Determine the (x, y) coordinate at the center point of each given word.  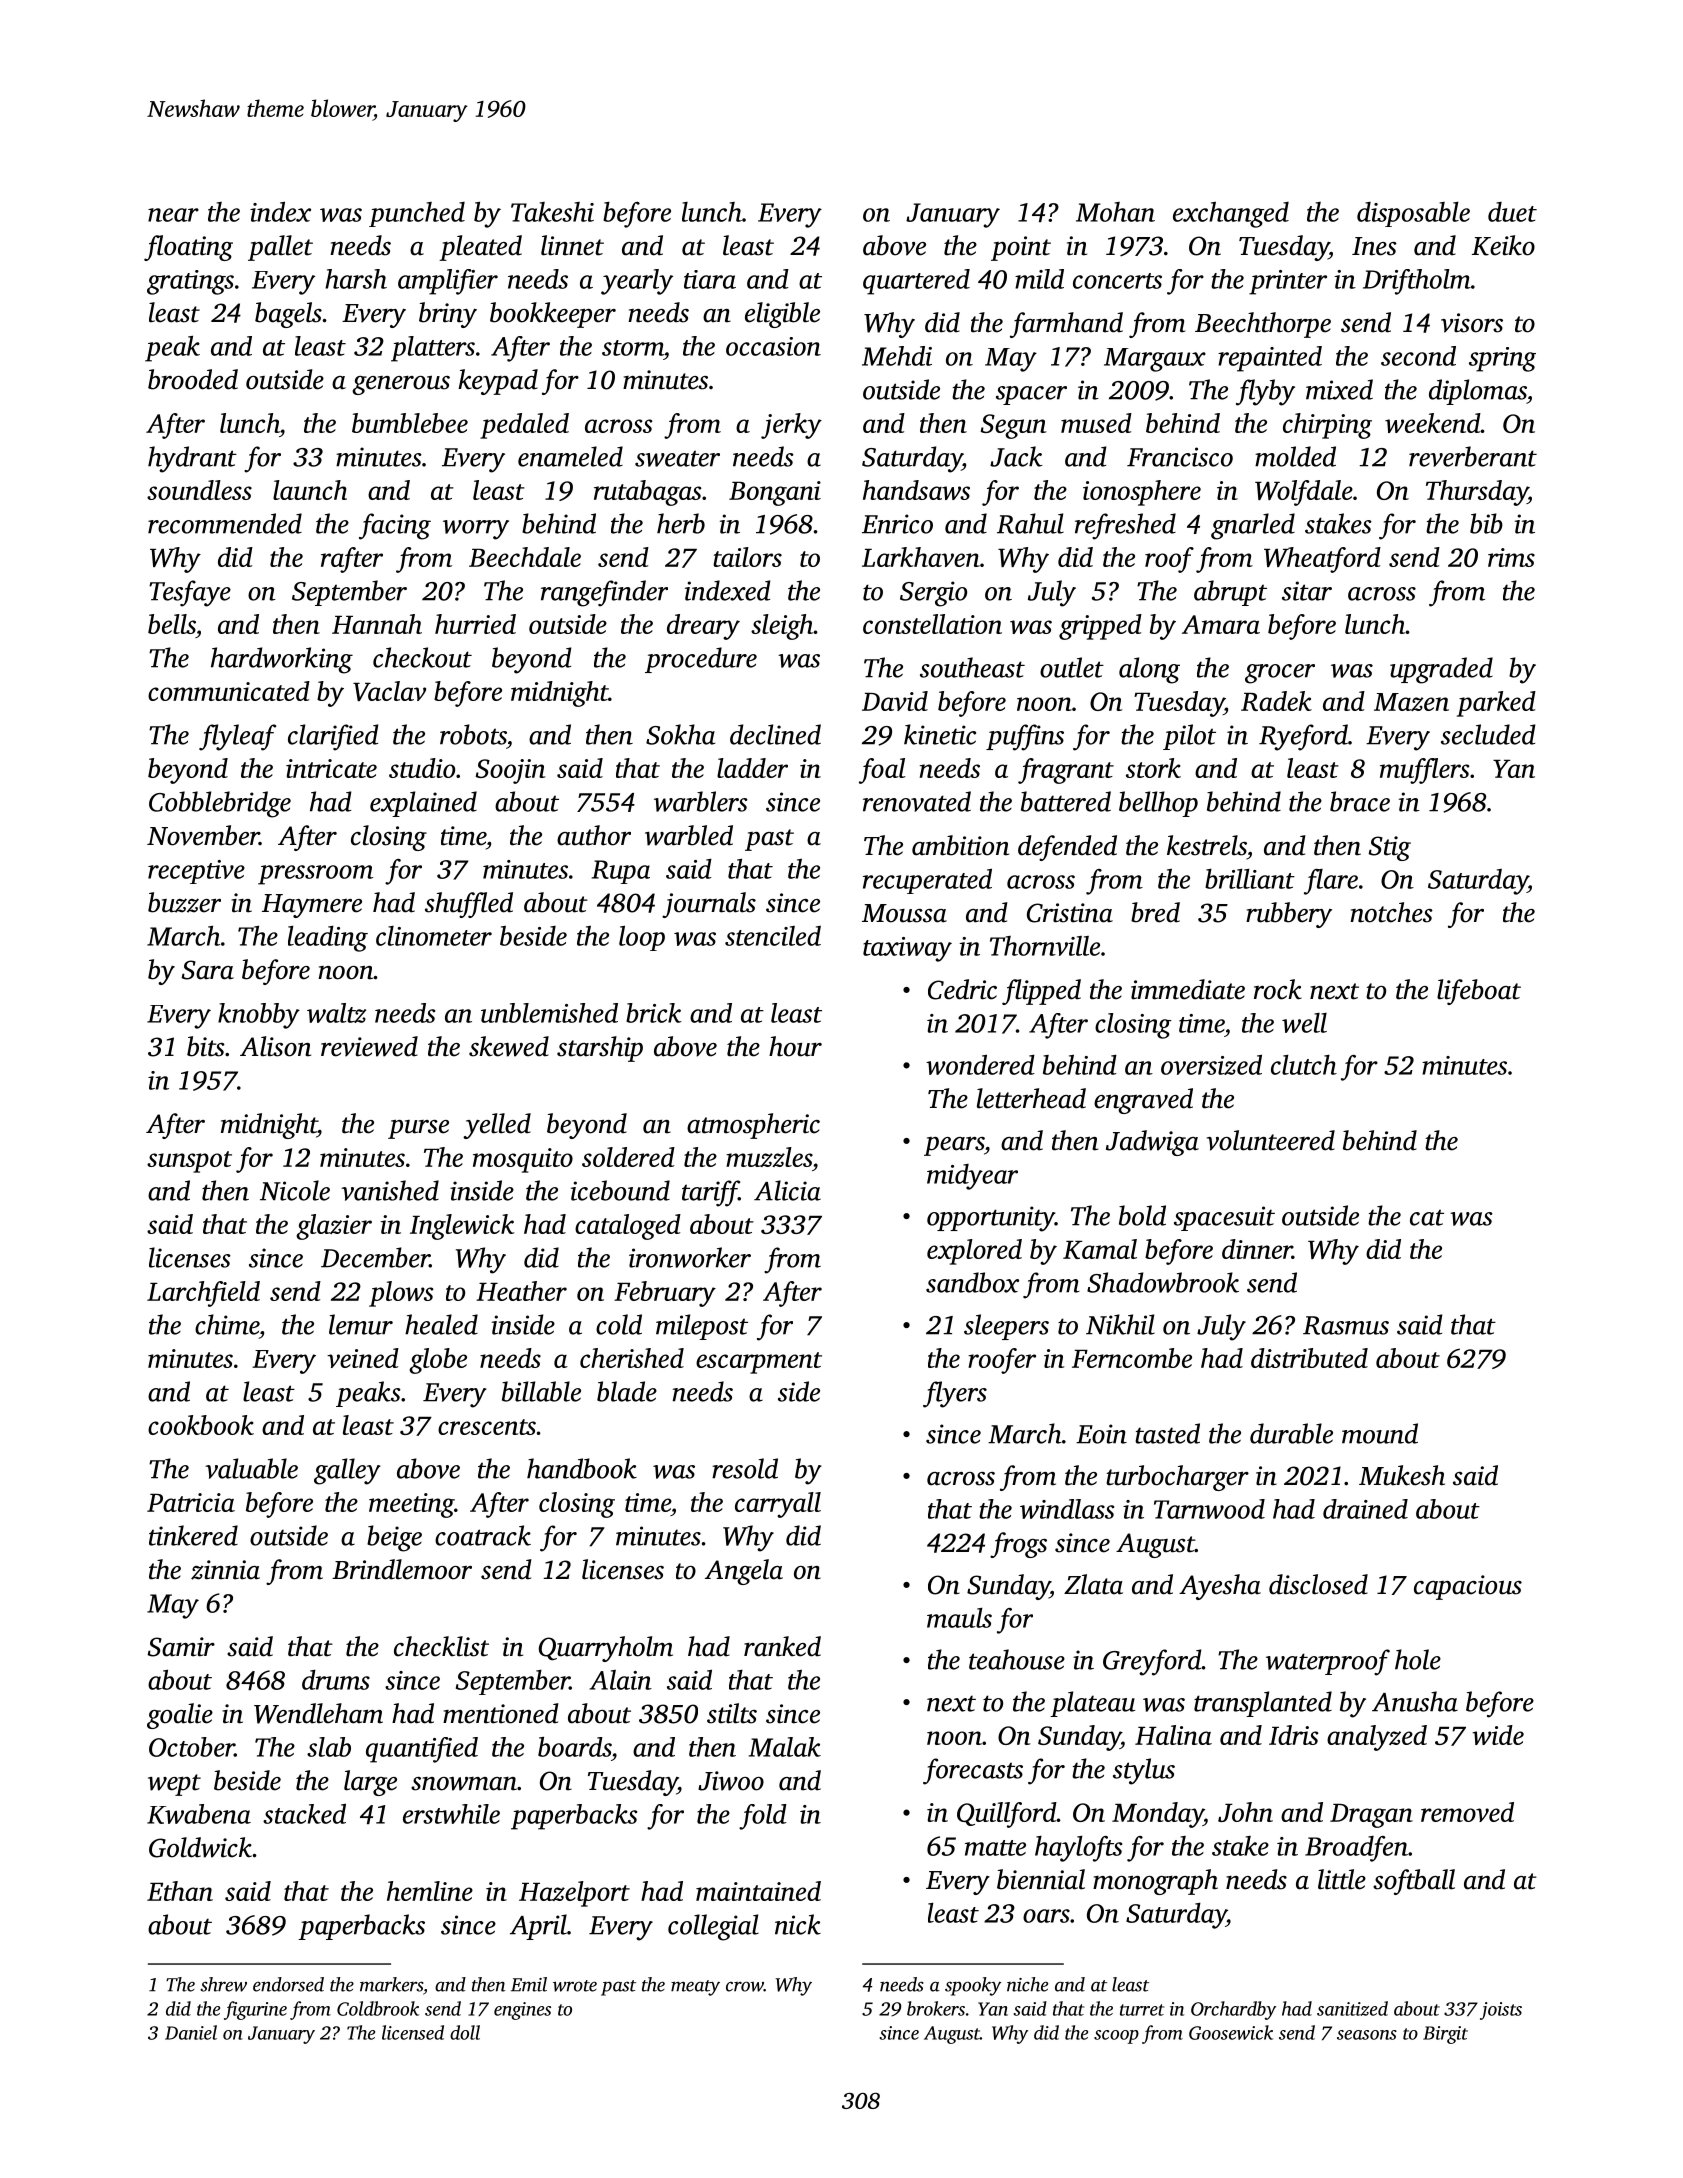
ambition (960, 845)
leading (328, 939)
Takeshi (552, 212)
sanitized (1352, 2008)
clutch (1304, 1065)
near (173, 215)
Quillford (1007, 1815)
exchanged (1231, 214)
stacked (304, 1814)
